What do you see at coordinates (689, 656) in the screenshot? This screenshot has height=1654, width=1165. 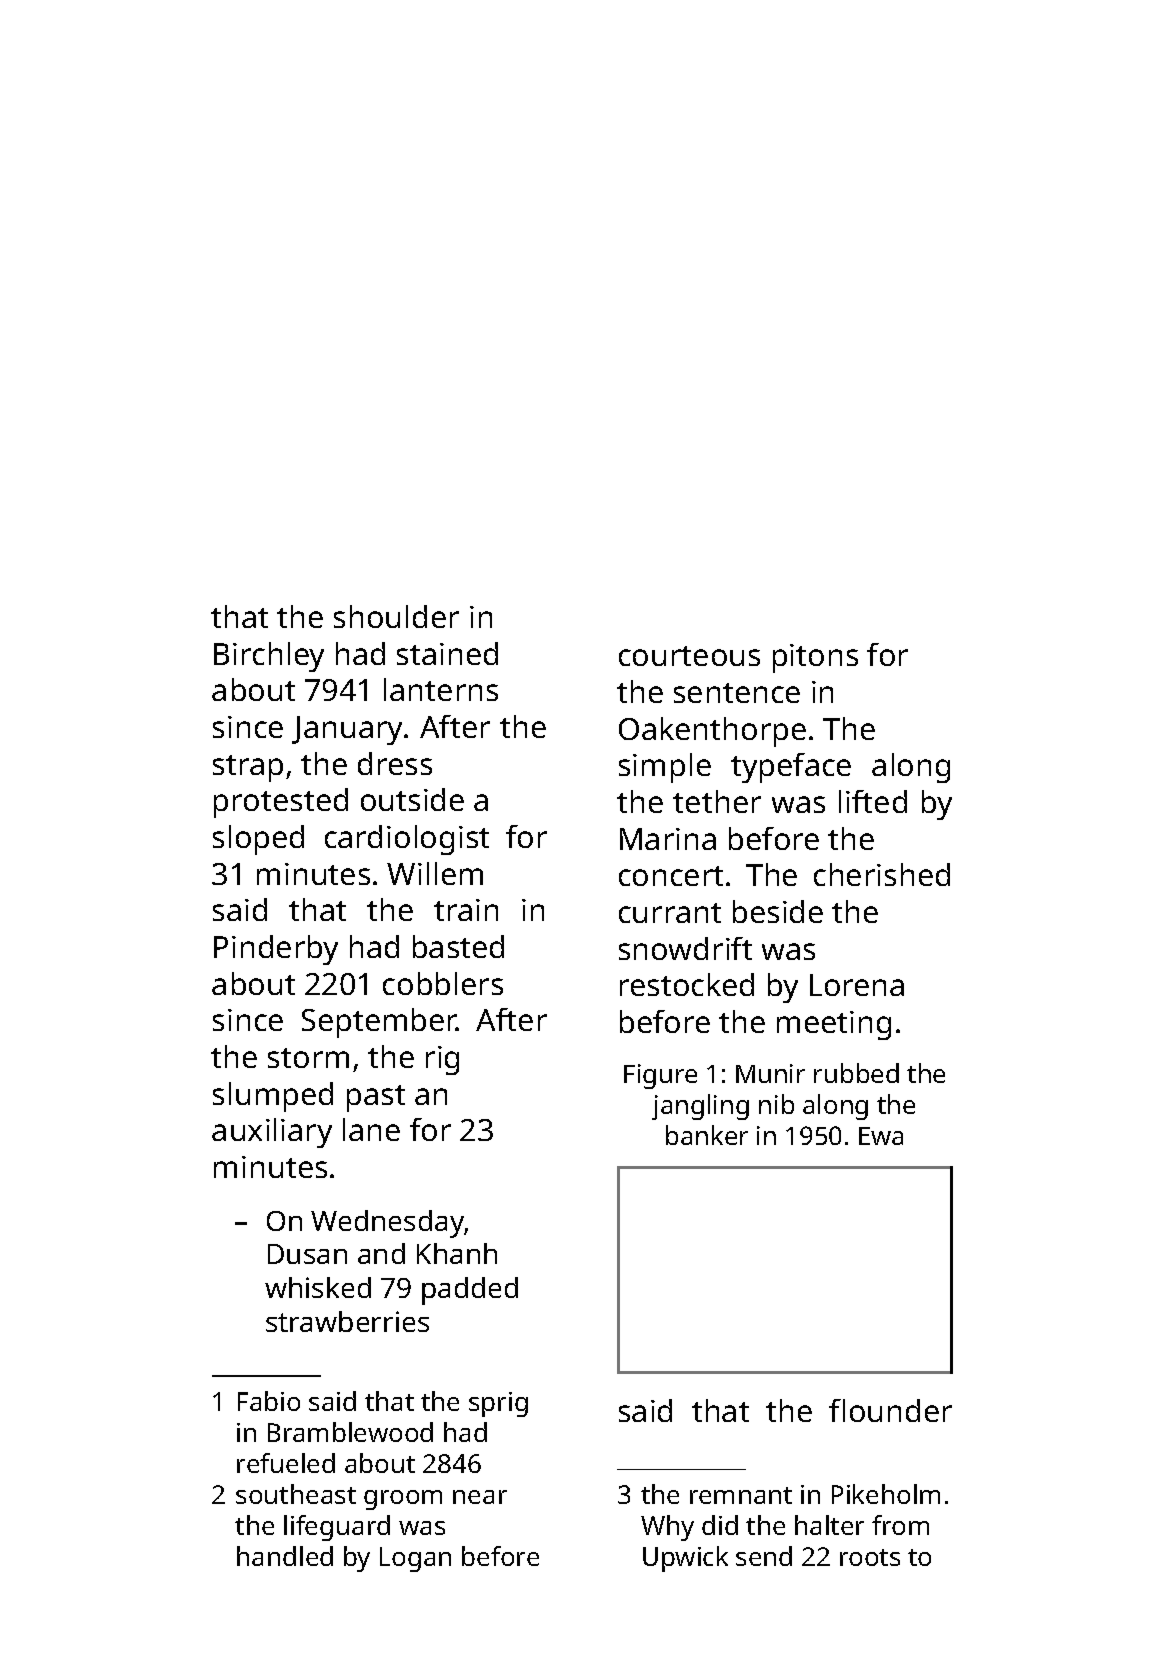 I see `courteous` at bounding box center [689, 656].
